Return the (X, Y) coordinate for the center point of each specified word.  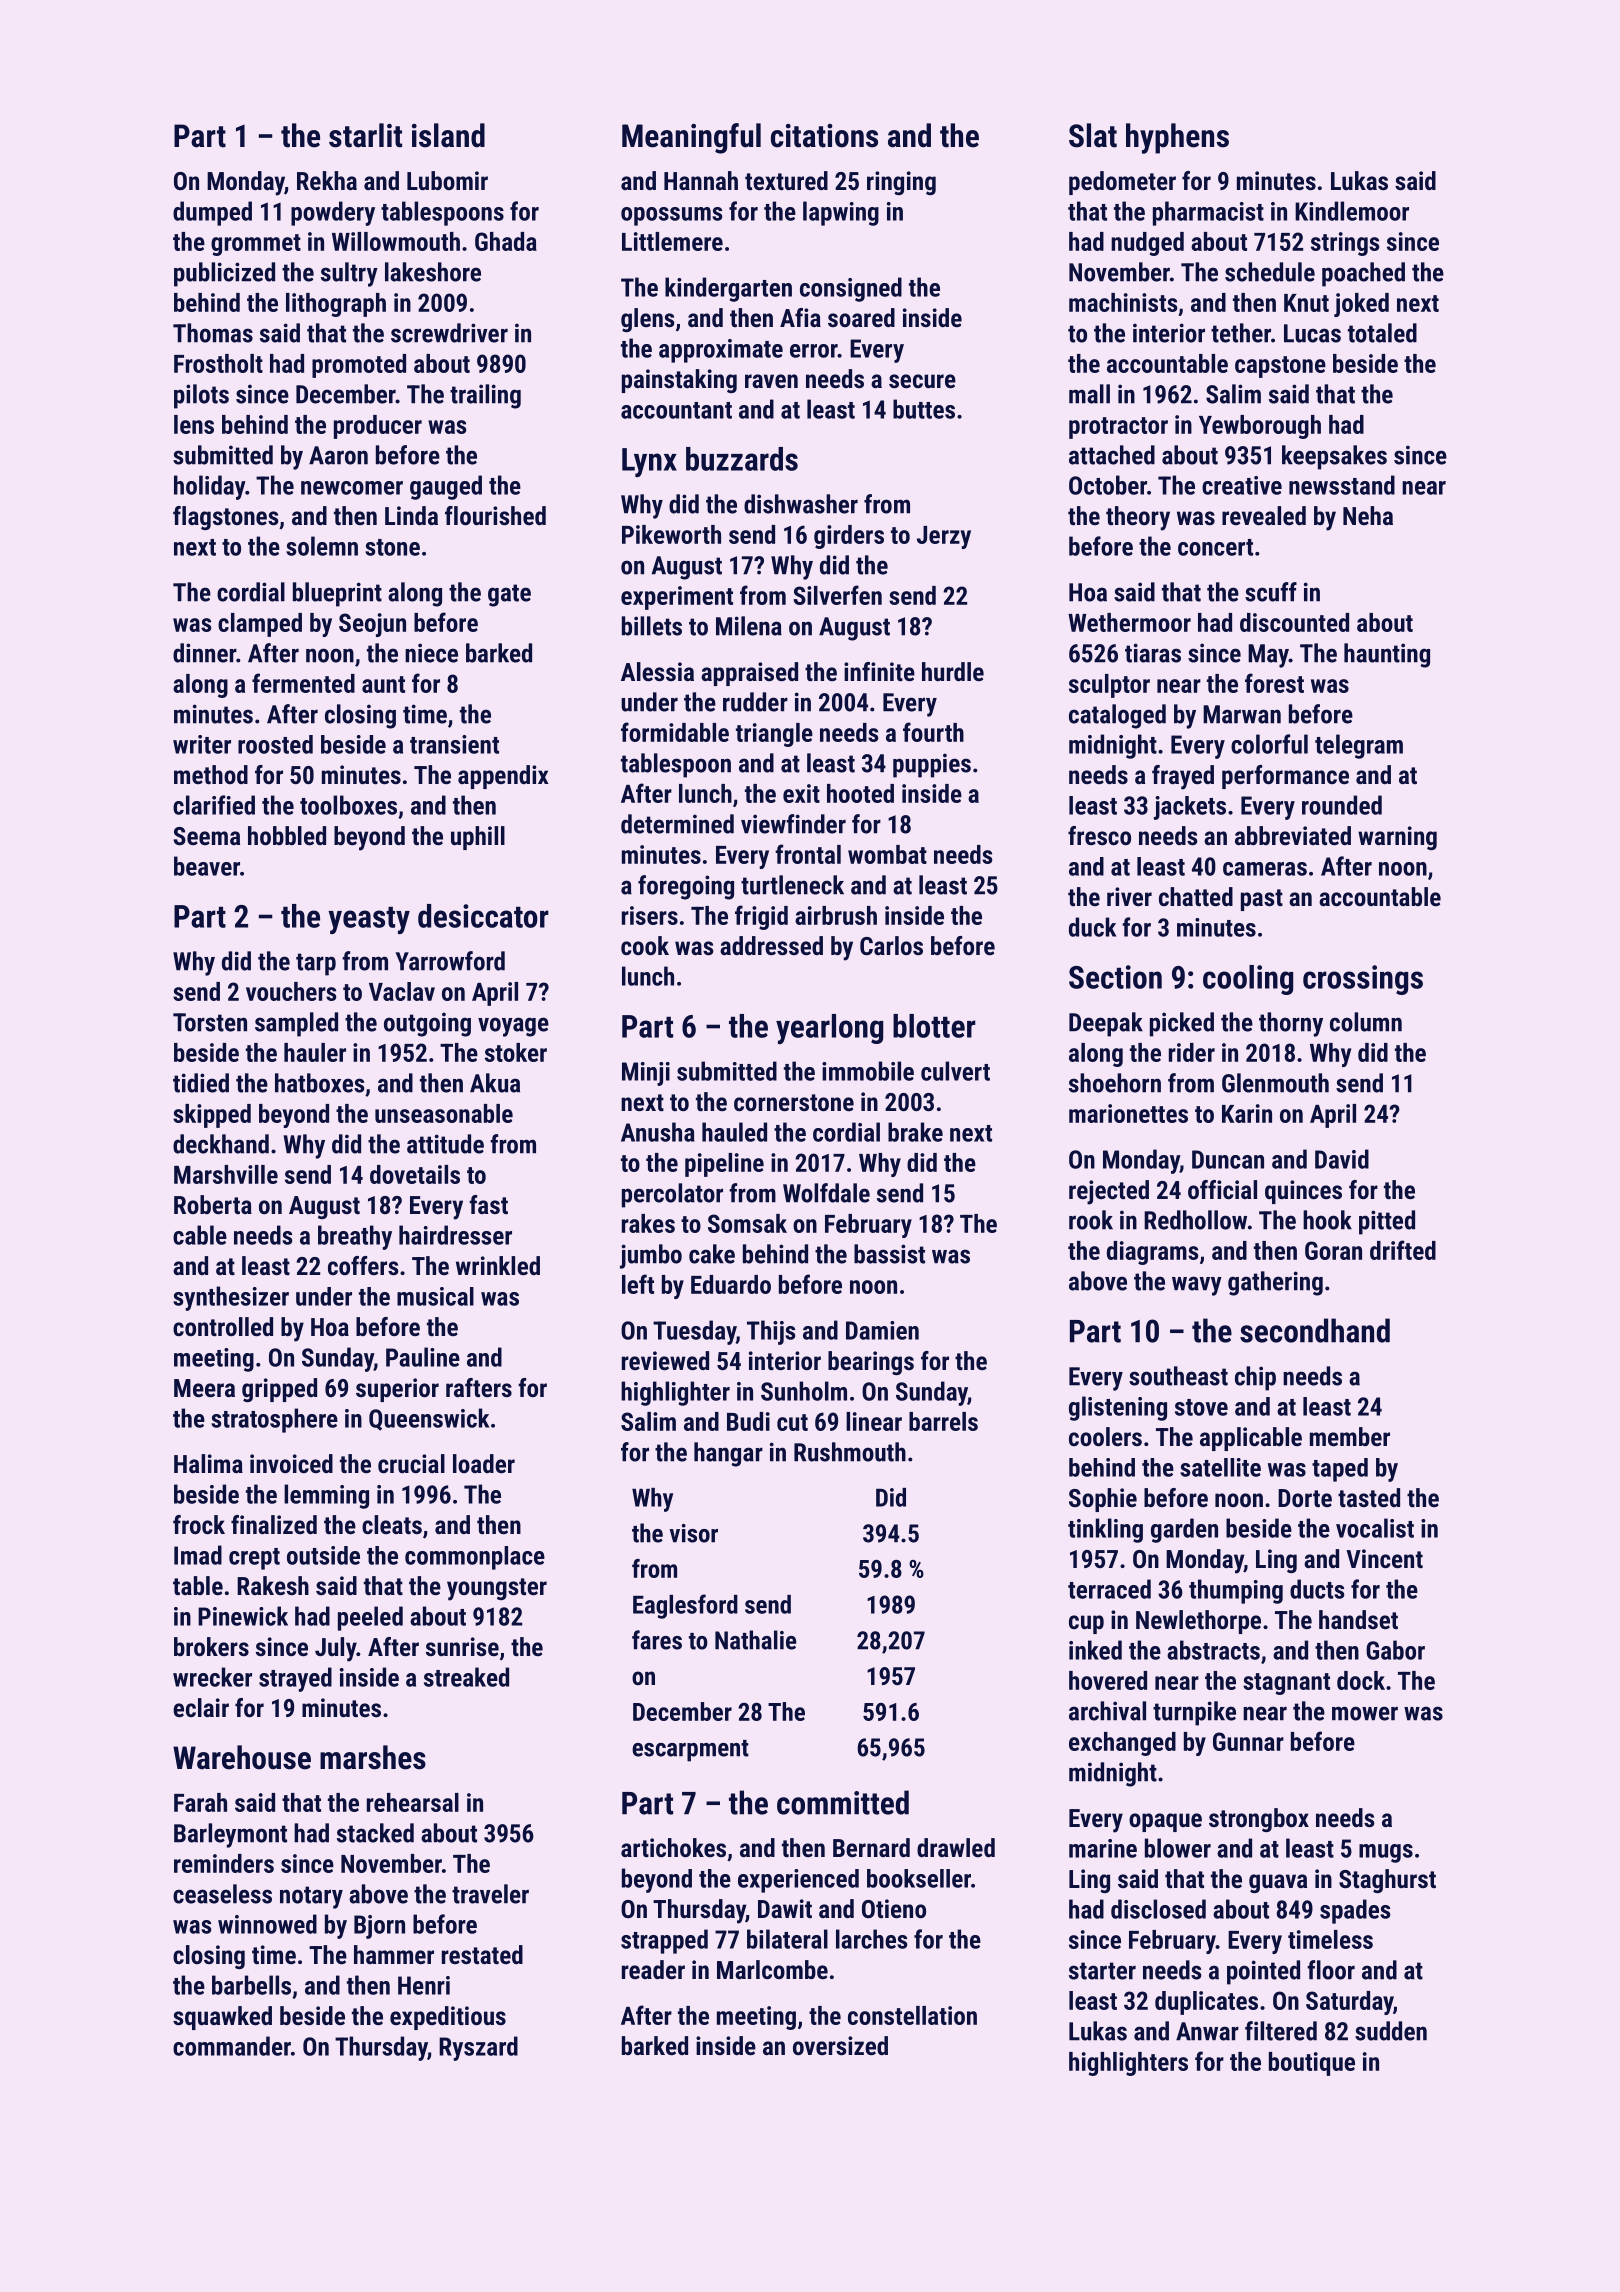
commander (232, 2046)
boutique (1312, 2064)
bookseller (919, 1878)
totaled (1382, 333)
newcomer (352, 488)
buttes (924, 409)
